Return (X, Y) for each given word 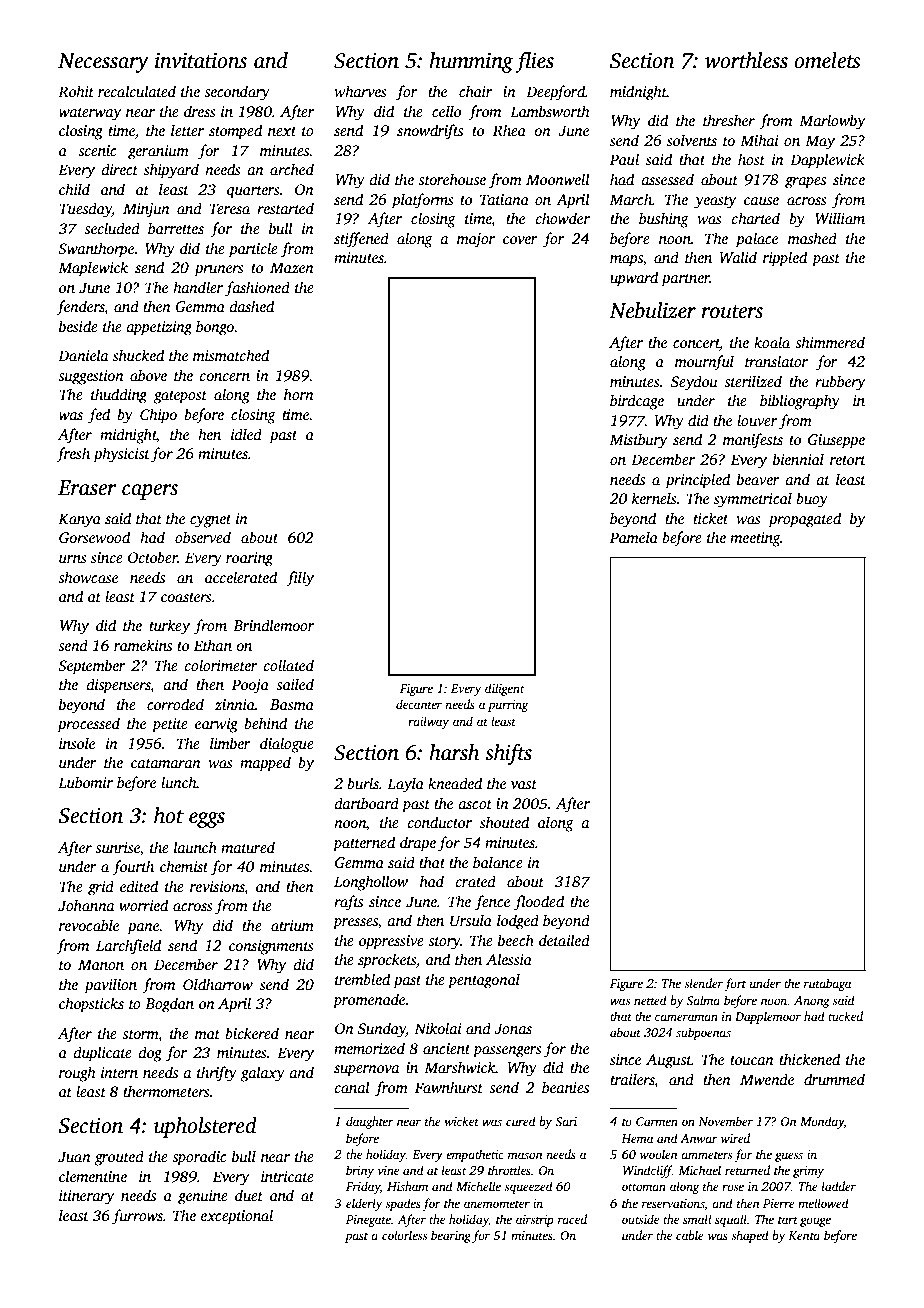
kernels (654, 498)
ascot (475, 804)
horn (299, 394)
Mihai (759, 140)
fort (735, 984)
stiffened (361, 240)
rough (77, 1074)
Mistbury (638, 441)
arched (292, 169)
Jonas (513, 1029)
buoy (812, 500)
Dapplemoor (768, 1017)
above (148, 375)
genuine (203, 1197)
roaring (249, 559)
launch (195, 847)
